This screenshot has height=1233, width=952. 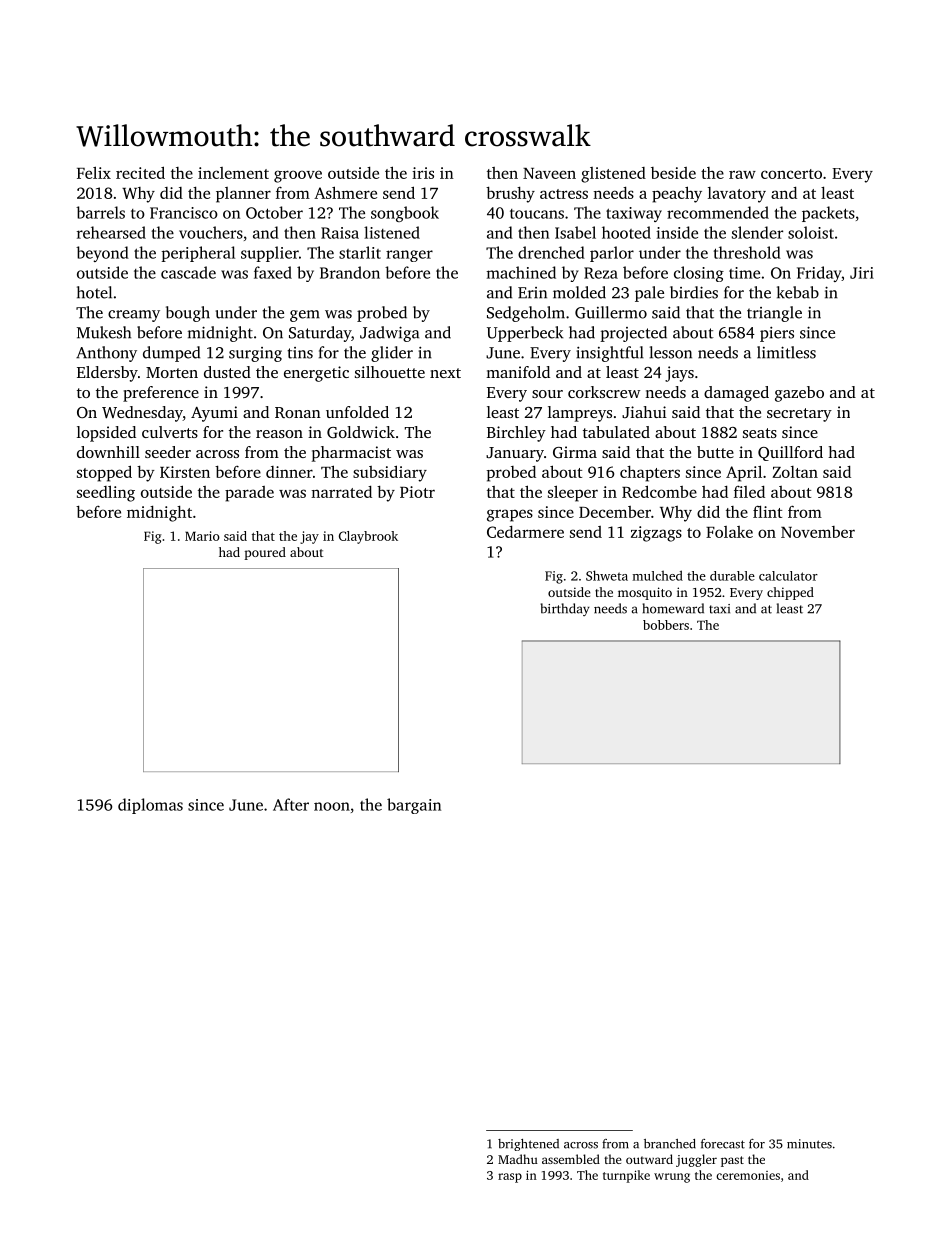 What do you see at coordinates (818, 532) in the screenshot?
I see `November` at bounding box center [818, 532].
